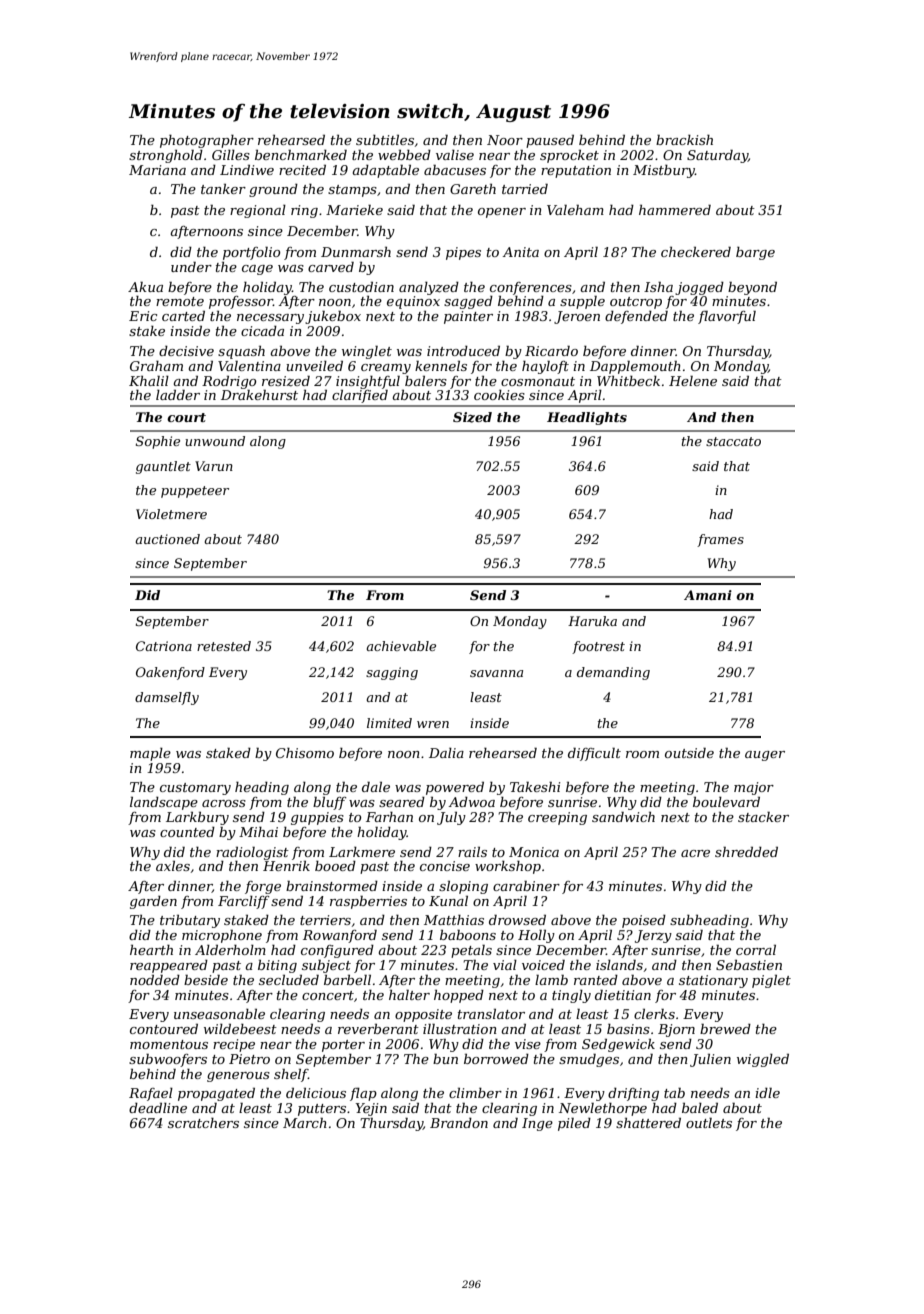 This screenshot has height=1314, width=924. Describe the element at coordinates (158, 1108) in the screenshot. I see `deadline` at that location.
